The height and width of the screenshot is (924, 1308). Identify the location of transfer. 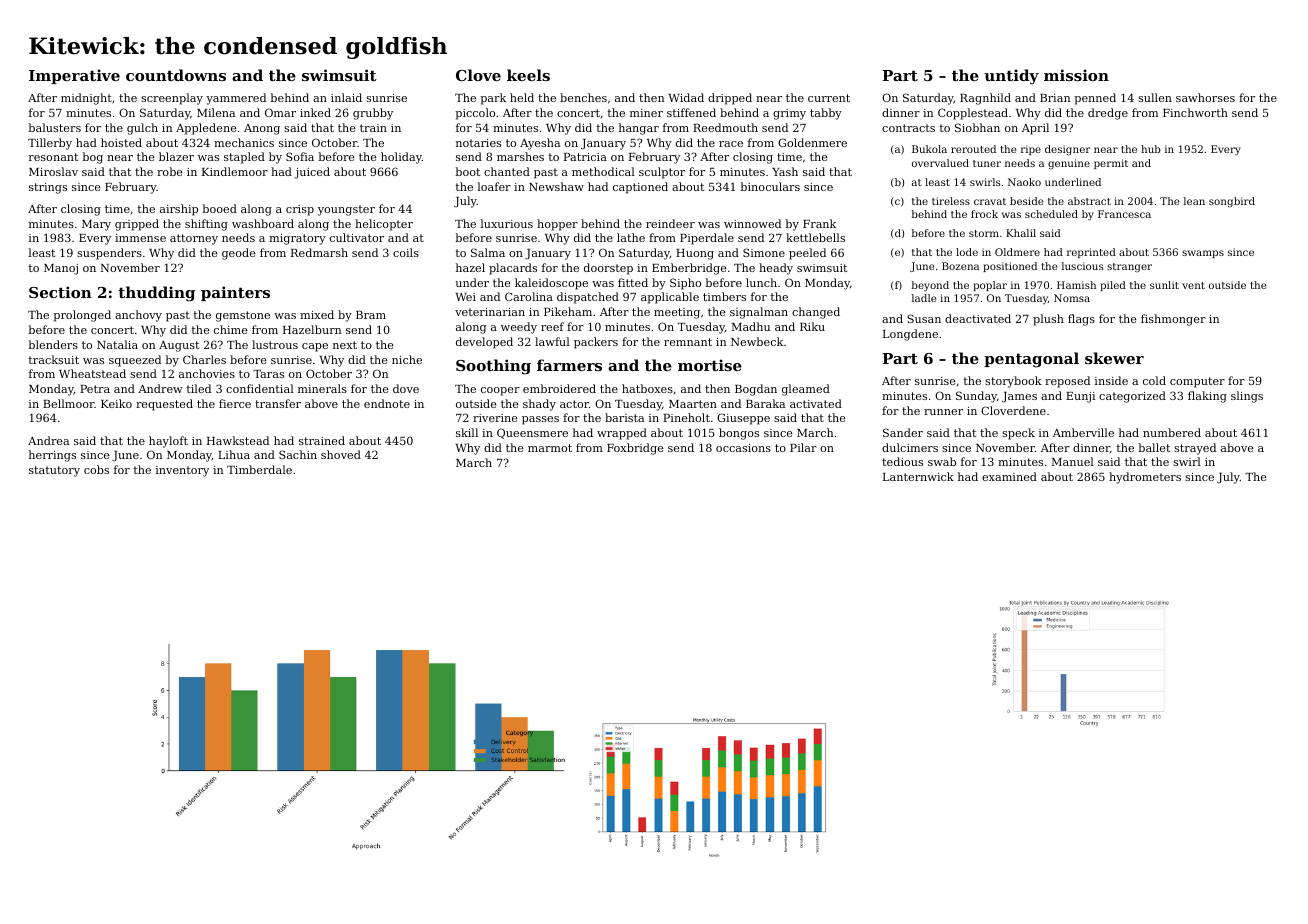
(278, 403).
